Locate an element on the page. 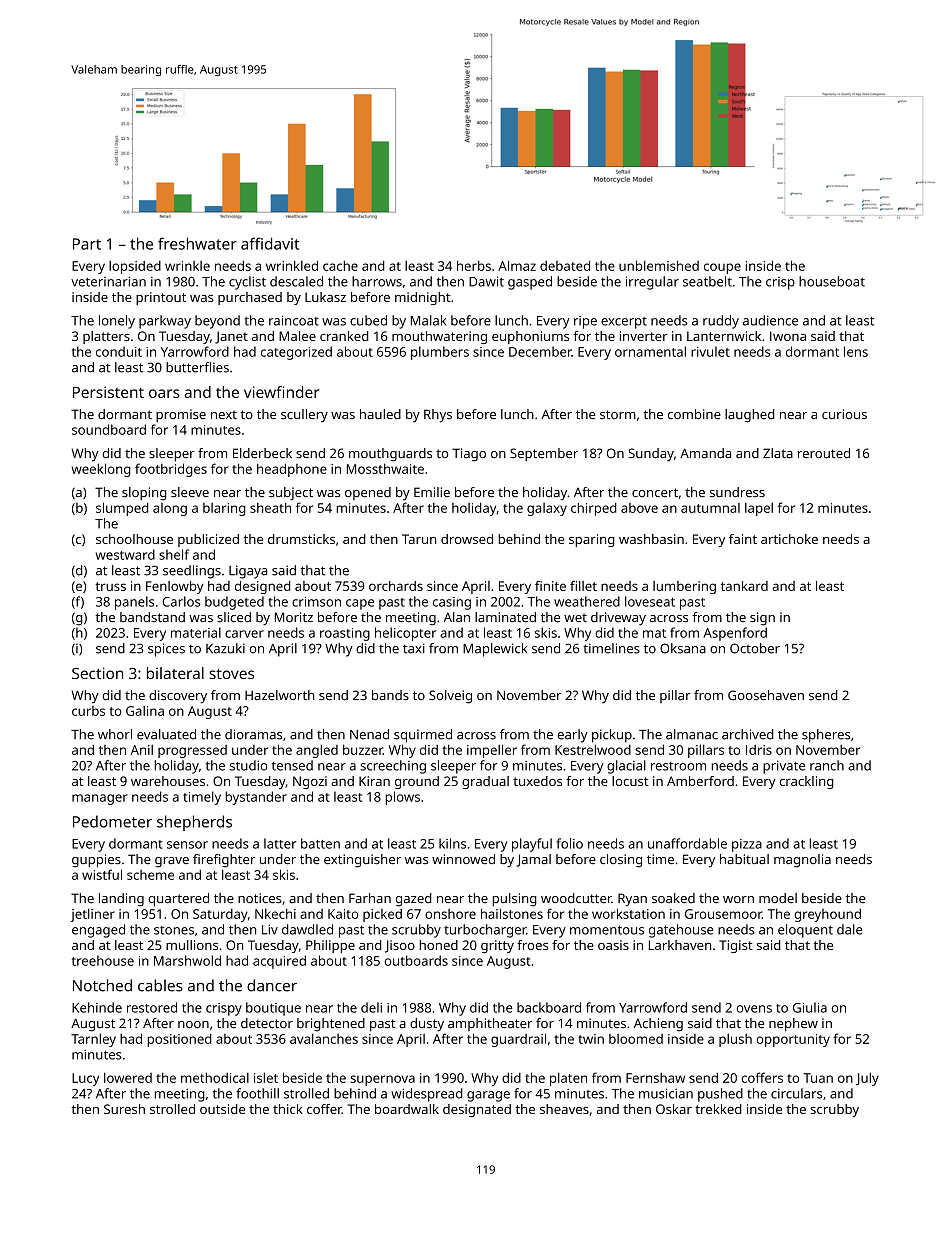 Image resolution: width=952 pixels, height=1233 pixels. Lucy is located at coordinates (85, 1079).
